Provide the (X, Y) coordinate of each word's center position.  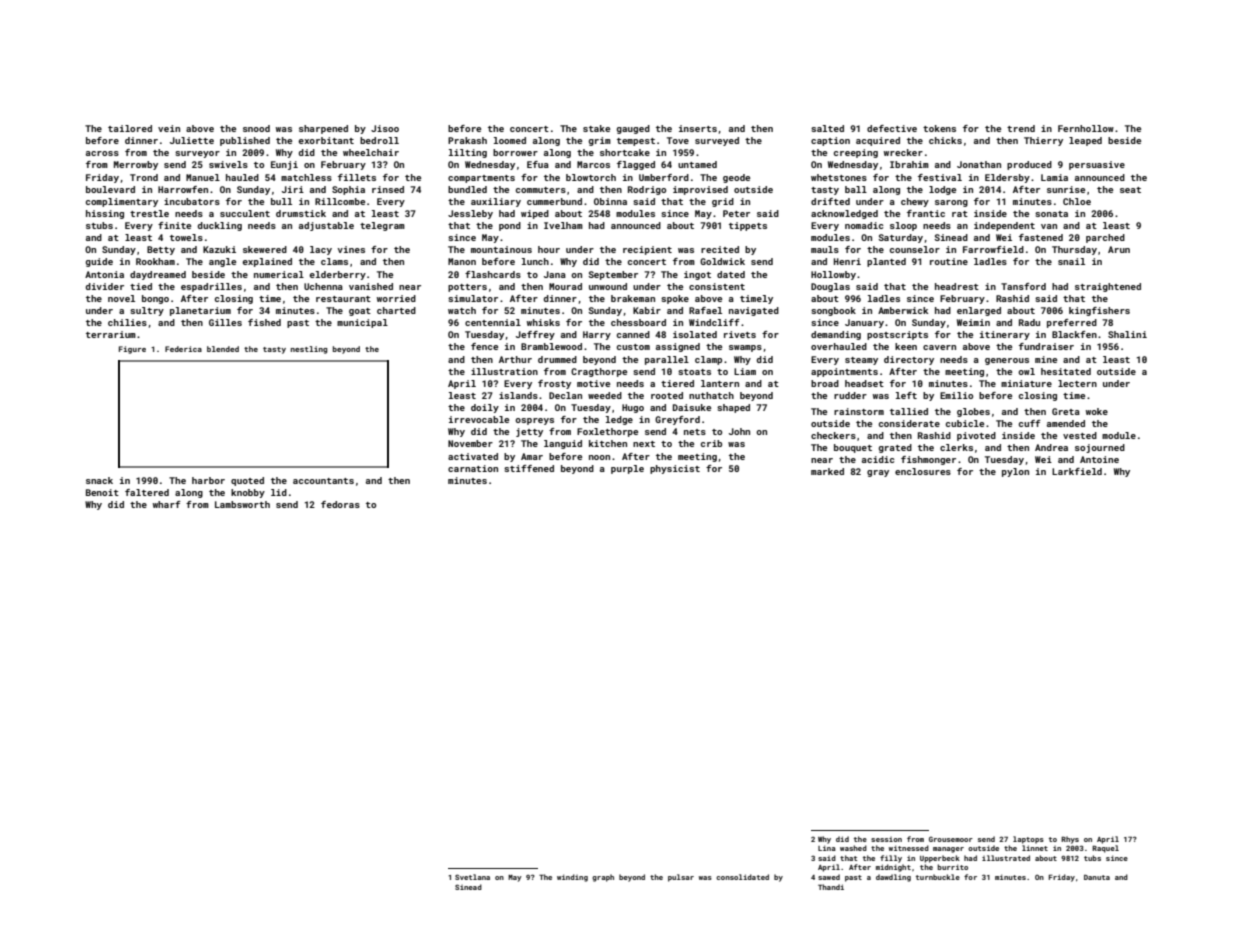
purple (627, 469)
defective (892, 128)
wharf (167, 504)
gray (878, 473)
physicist (675, 469)
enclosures (923, 471)
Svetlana (472, 877)
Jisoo (385, 128)
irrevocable (479, 419)
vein (169, 128)
